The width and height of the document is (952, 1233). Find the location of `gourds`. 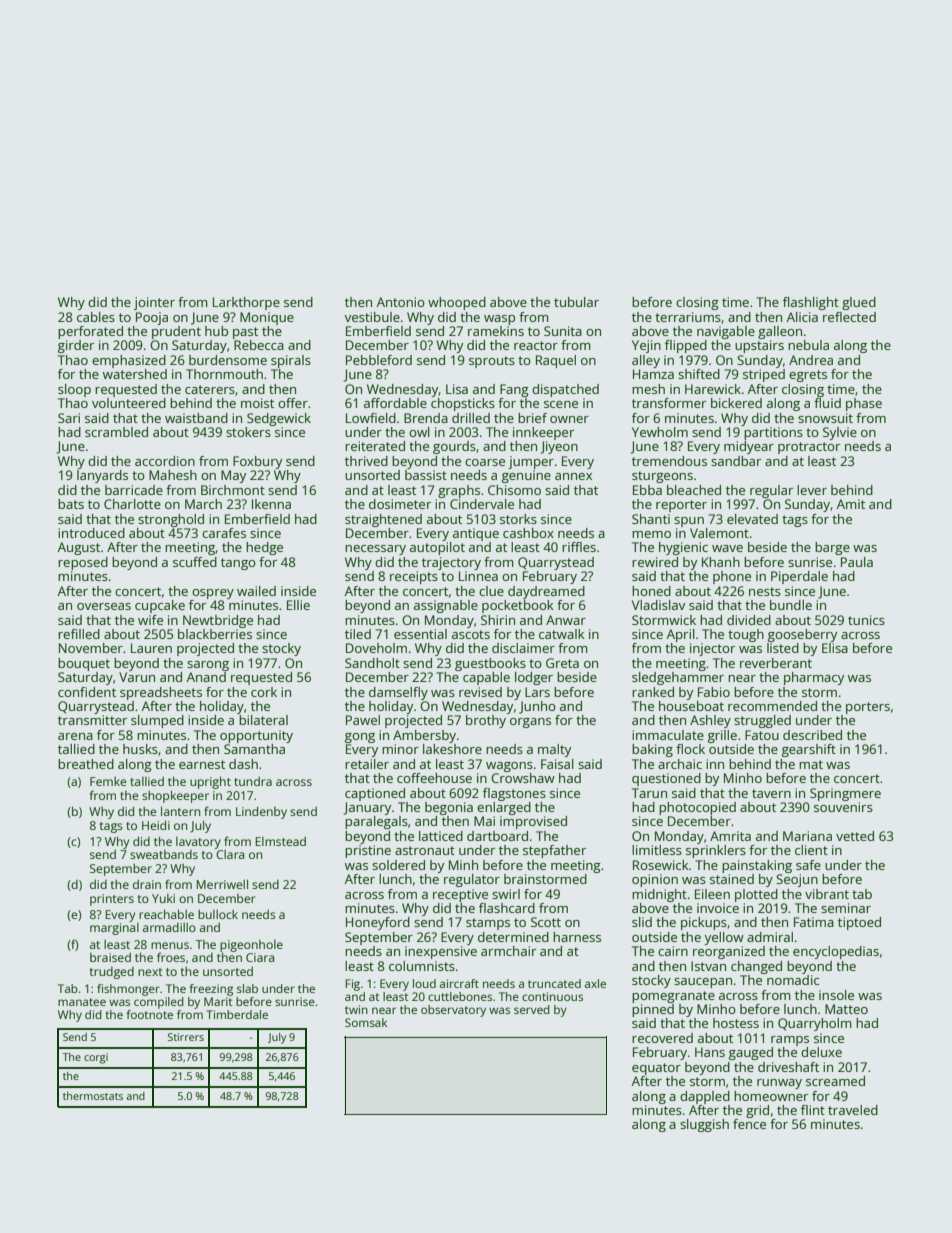

gourds is located at coordinates (454, 447).
